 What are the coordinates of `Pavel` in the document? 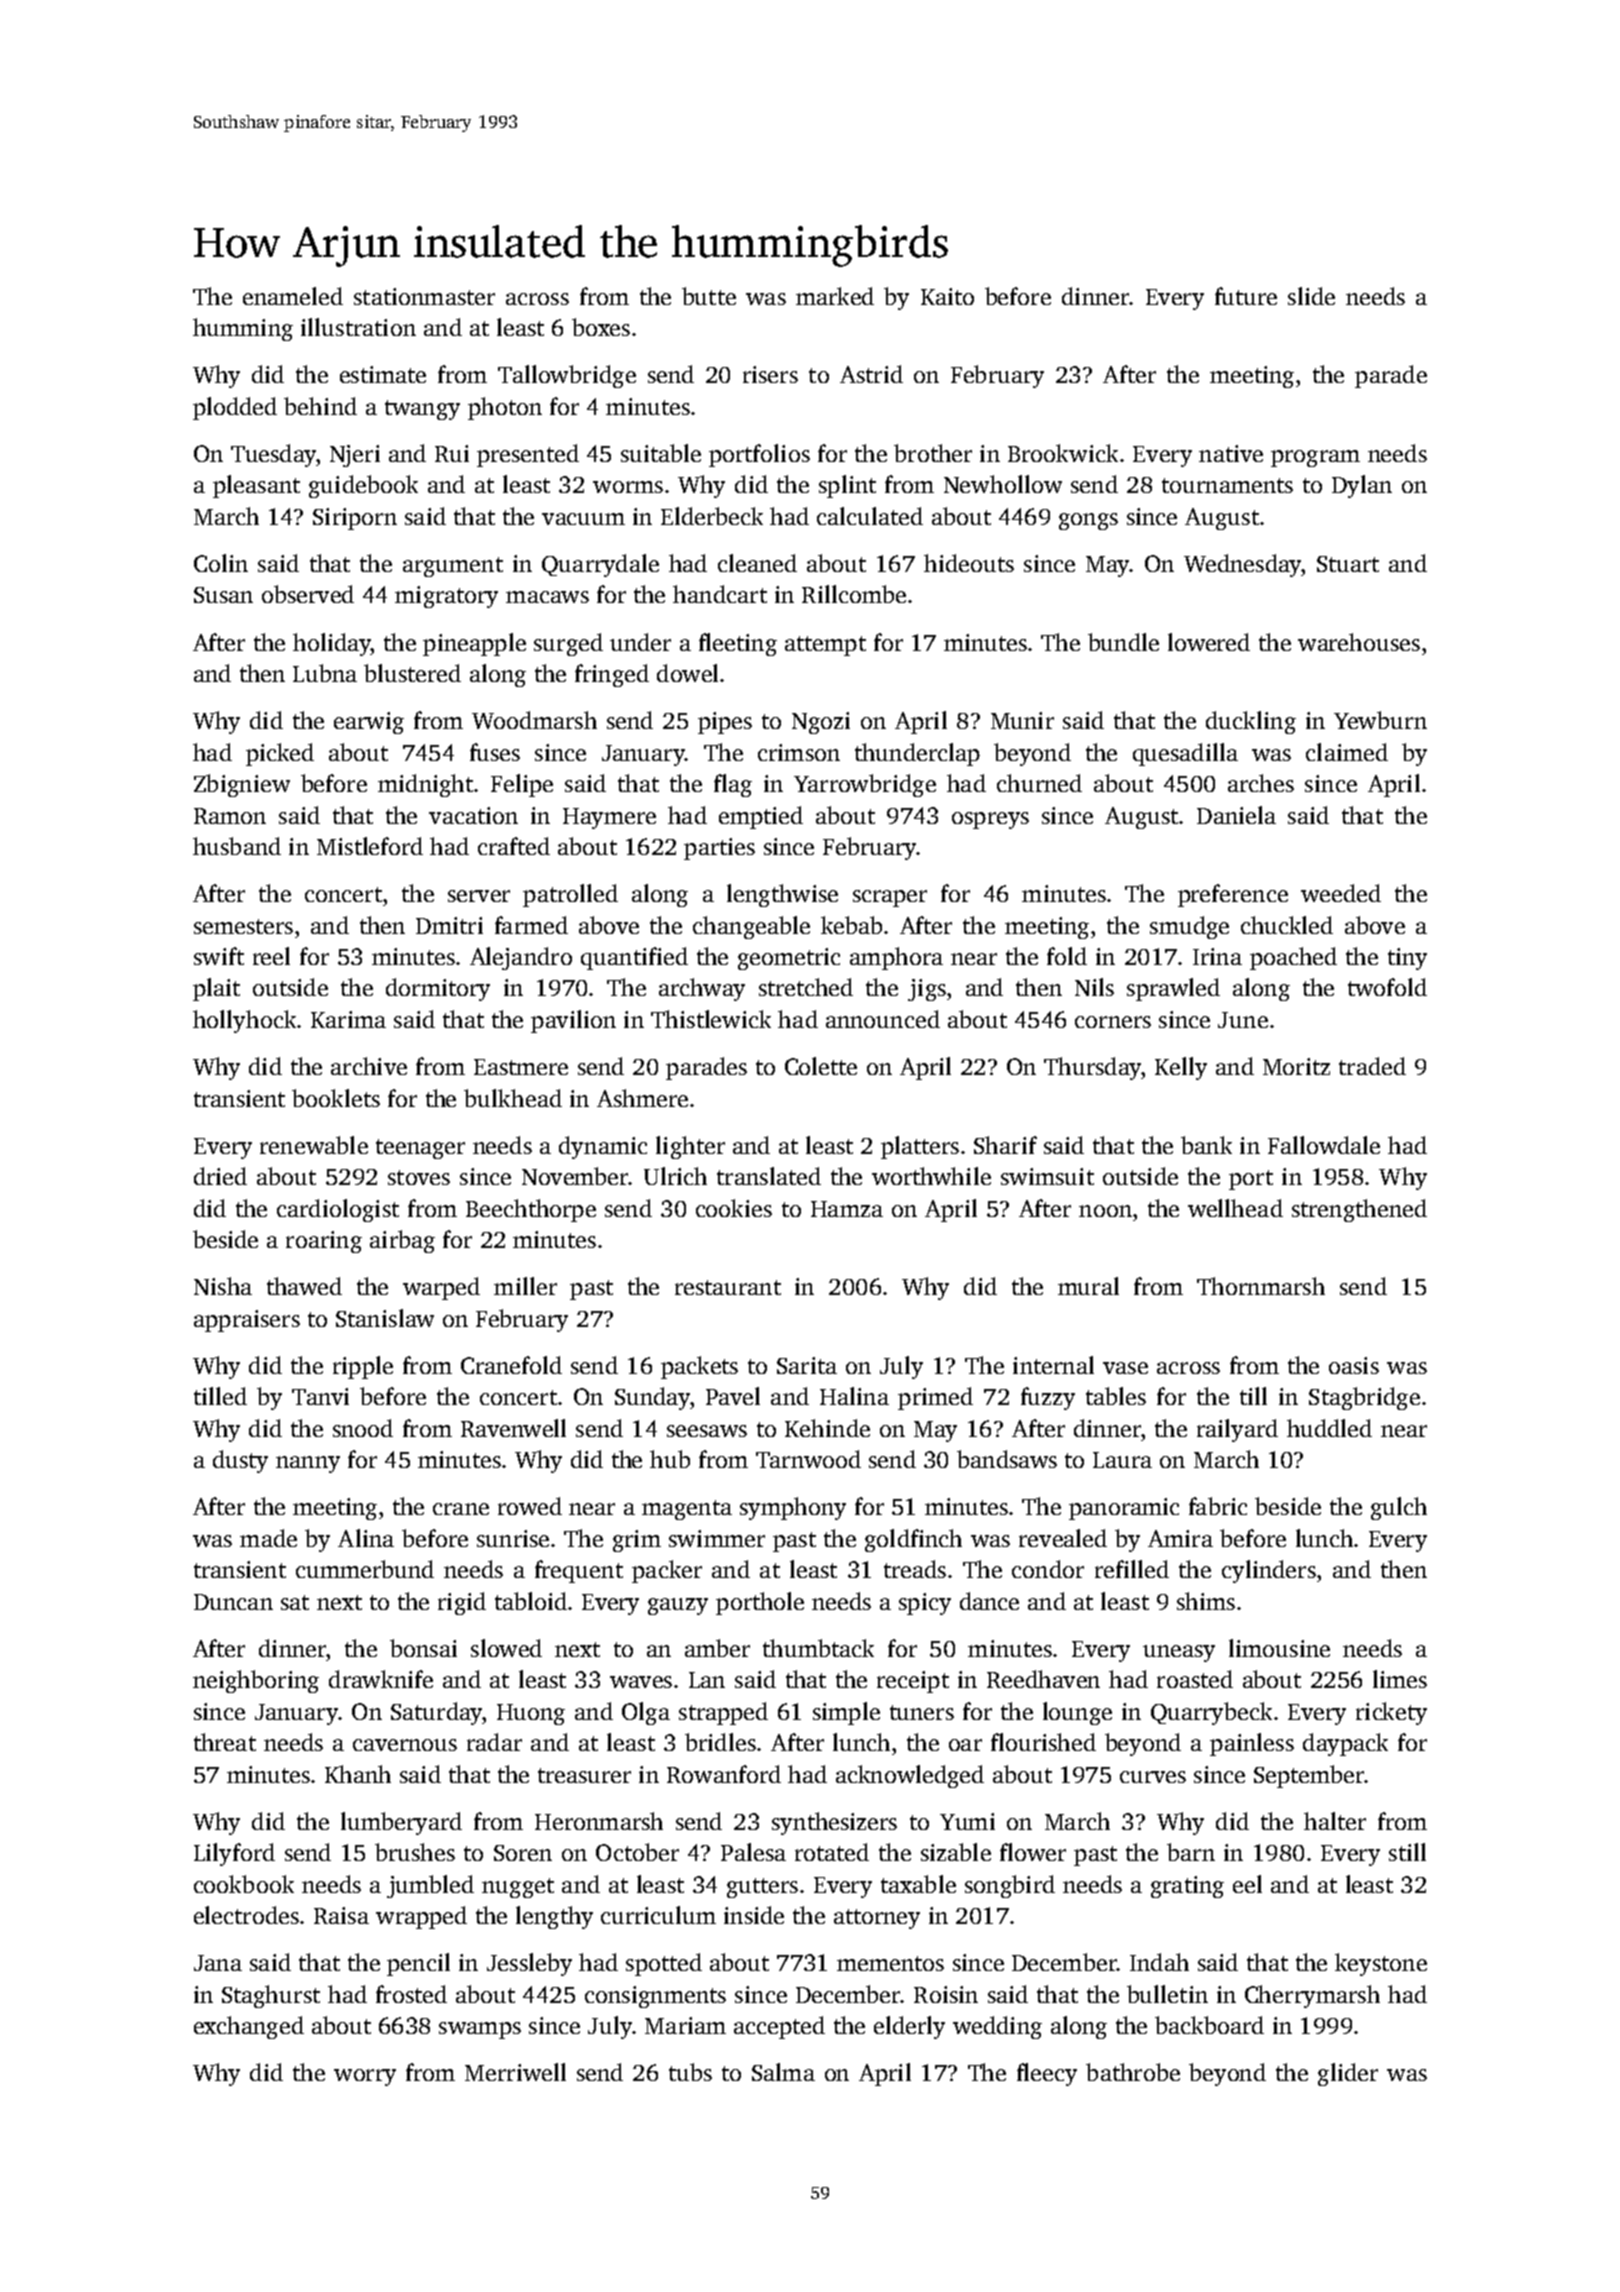 It's located at (733, 1396).
